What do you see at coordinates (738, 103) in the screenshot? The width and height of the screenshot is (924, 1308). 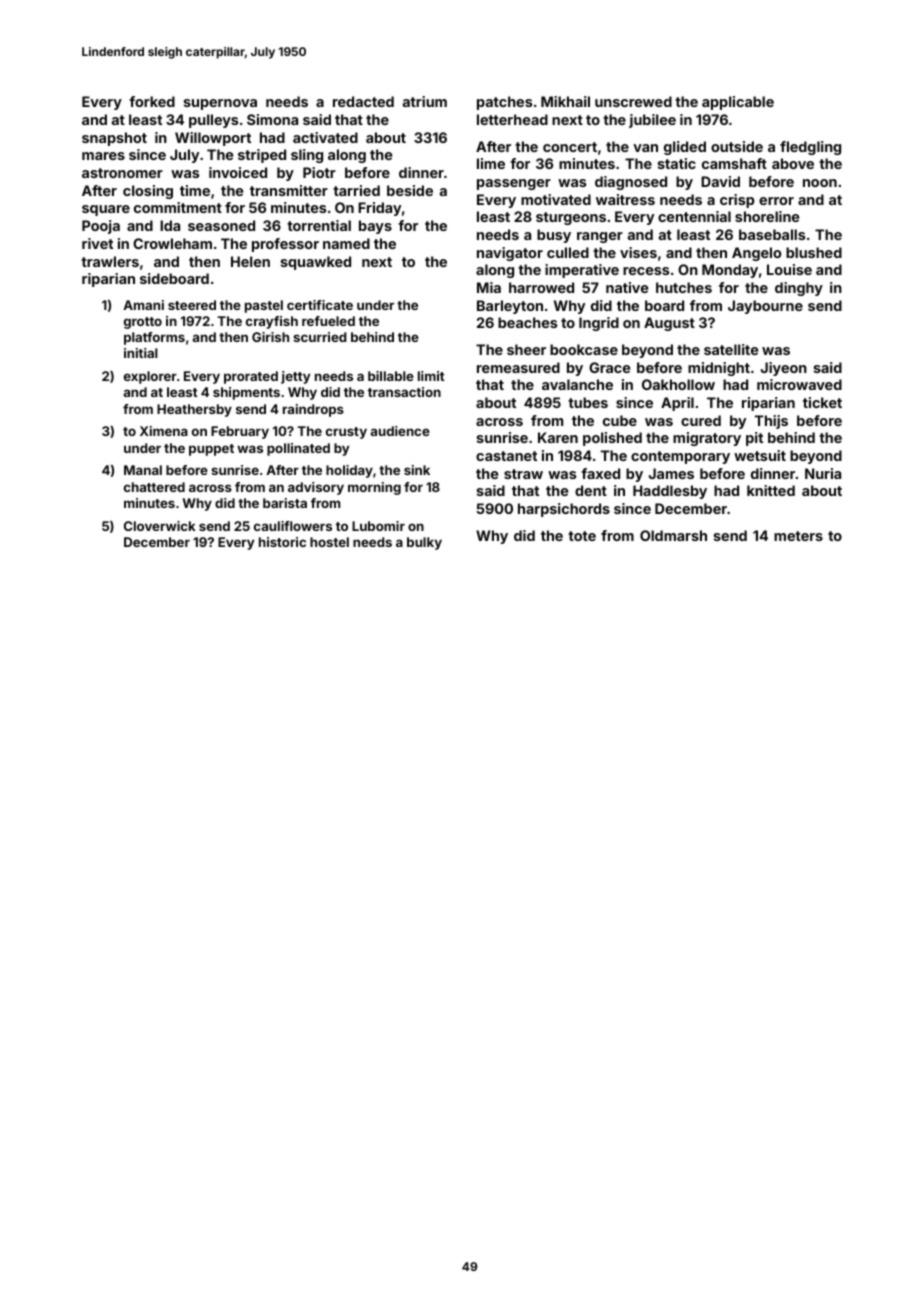 I see `applicable` at bounding box center [738, 103].
